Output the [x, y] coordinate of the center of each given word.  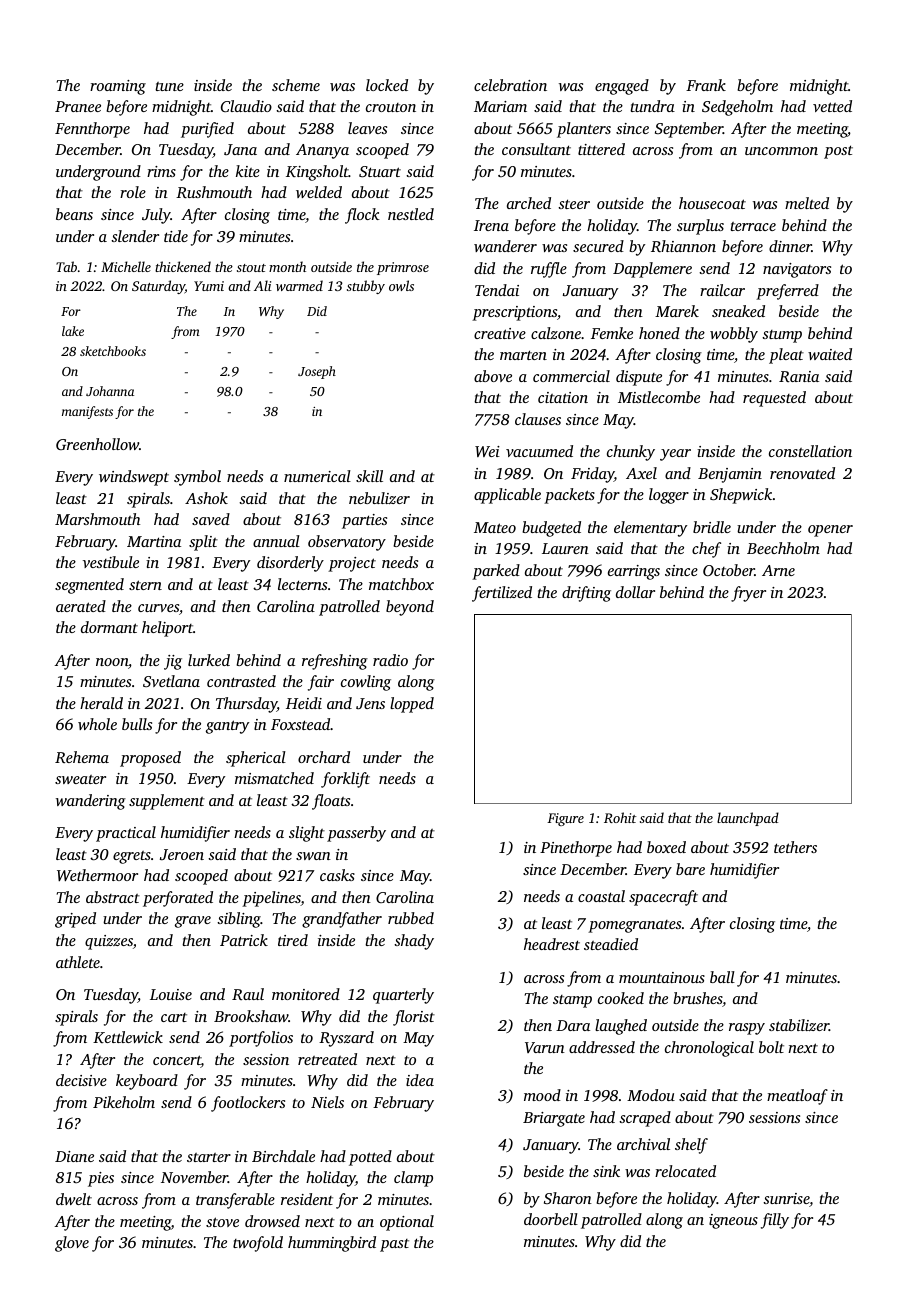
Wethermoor [97, 875]
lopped [412, 705]
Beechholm [783, 548]
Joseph [317, 372]
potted [370, 1158]
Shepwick [741, 496]
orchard [324, 757]
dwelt [74, 1199]
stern [145, 585]
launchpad [748, 819]
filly [775, 1221]
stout [251, 268]
